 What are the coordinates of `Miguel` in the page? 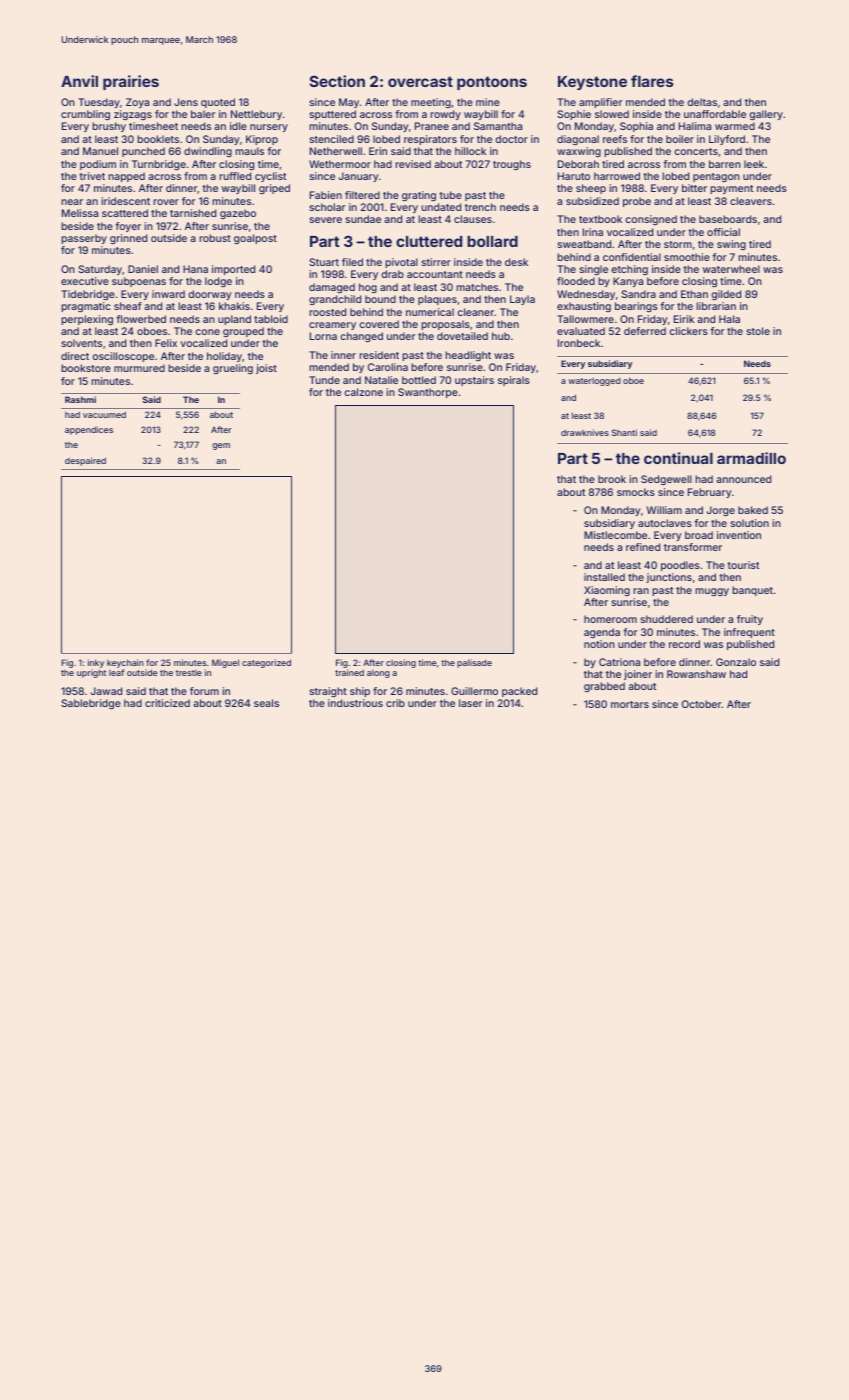 It's located at (225, 663).
